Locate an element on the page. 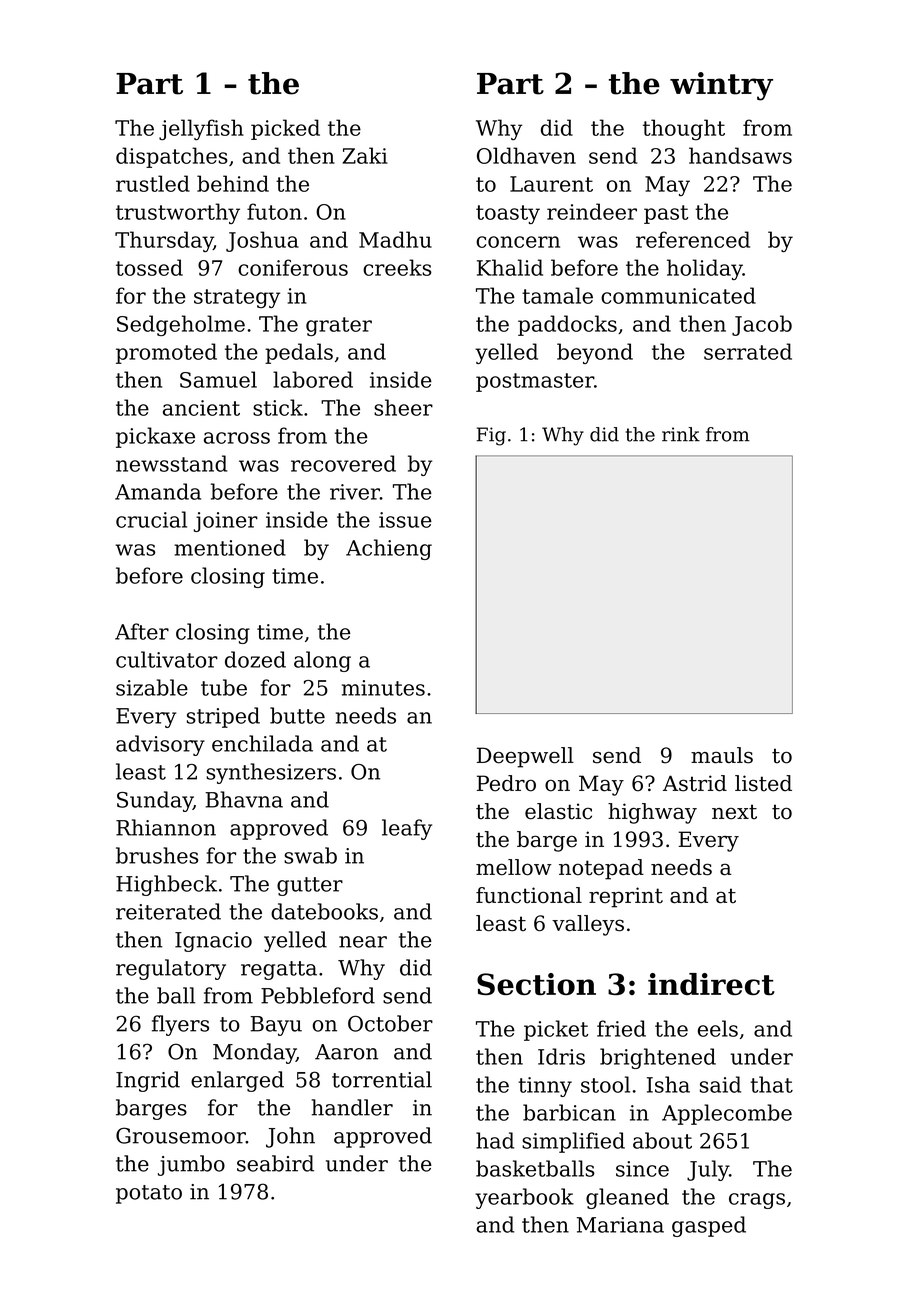  issue is located at coordinates (405, 520).
